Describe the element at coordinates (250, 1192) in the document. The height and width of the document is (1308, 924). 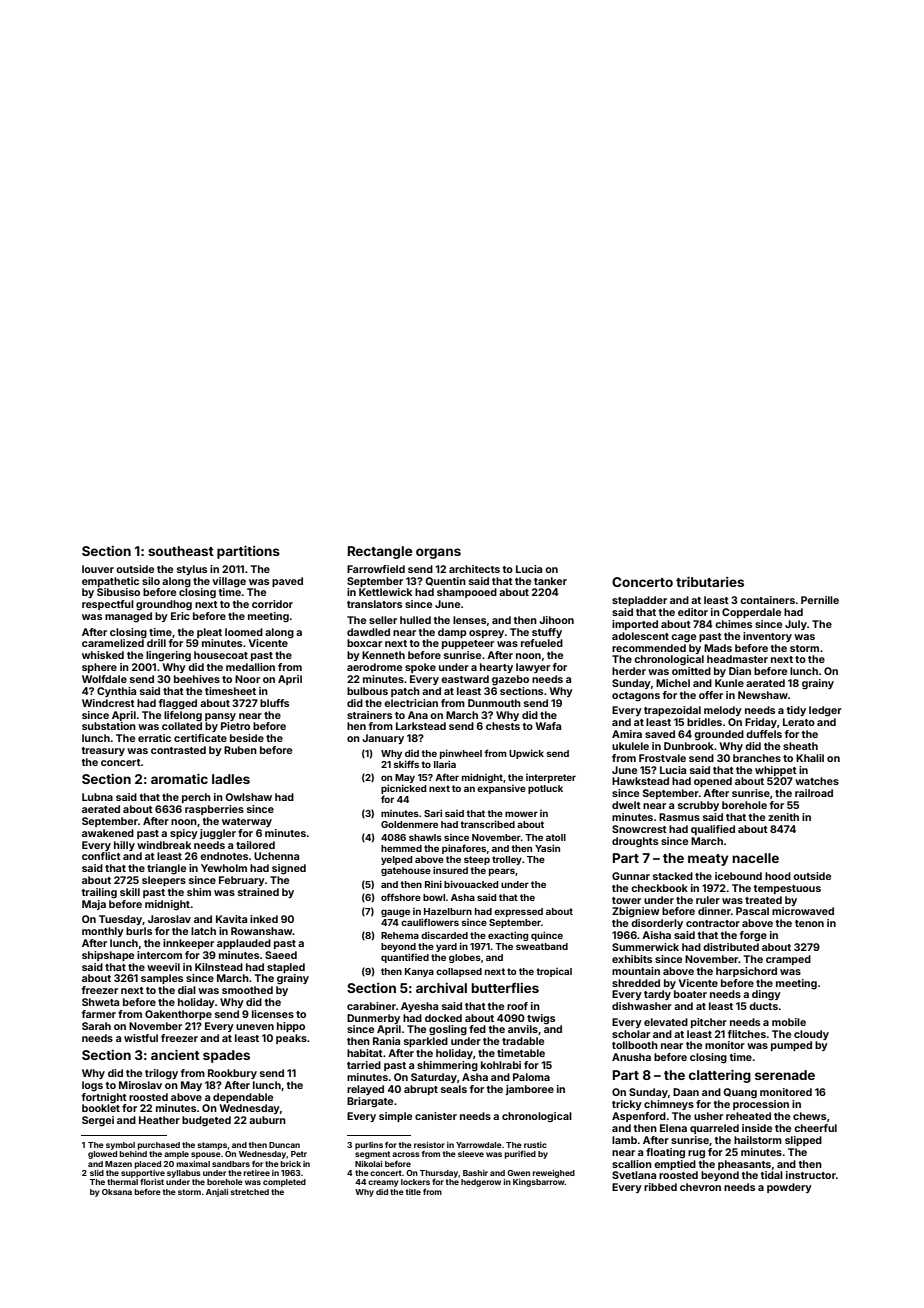
I see `stretched` at that location.
